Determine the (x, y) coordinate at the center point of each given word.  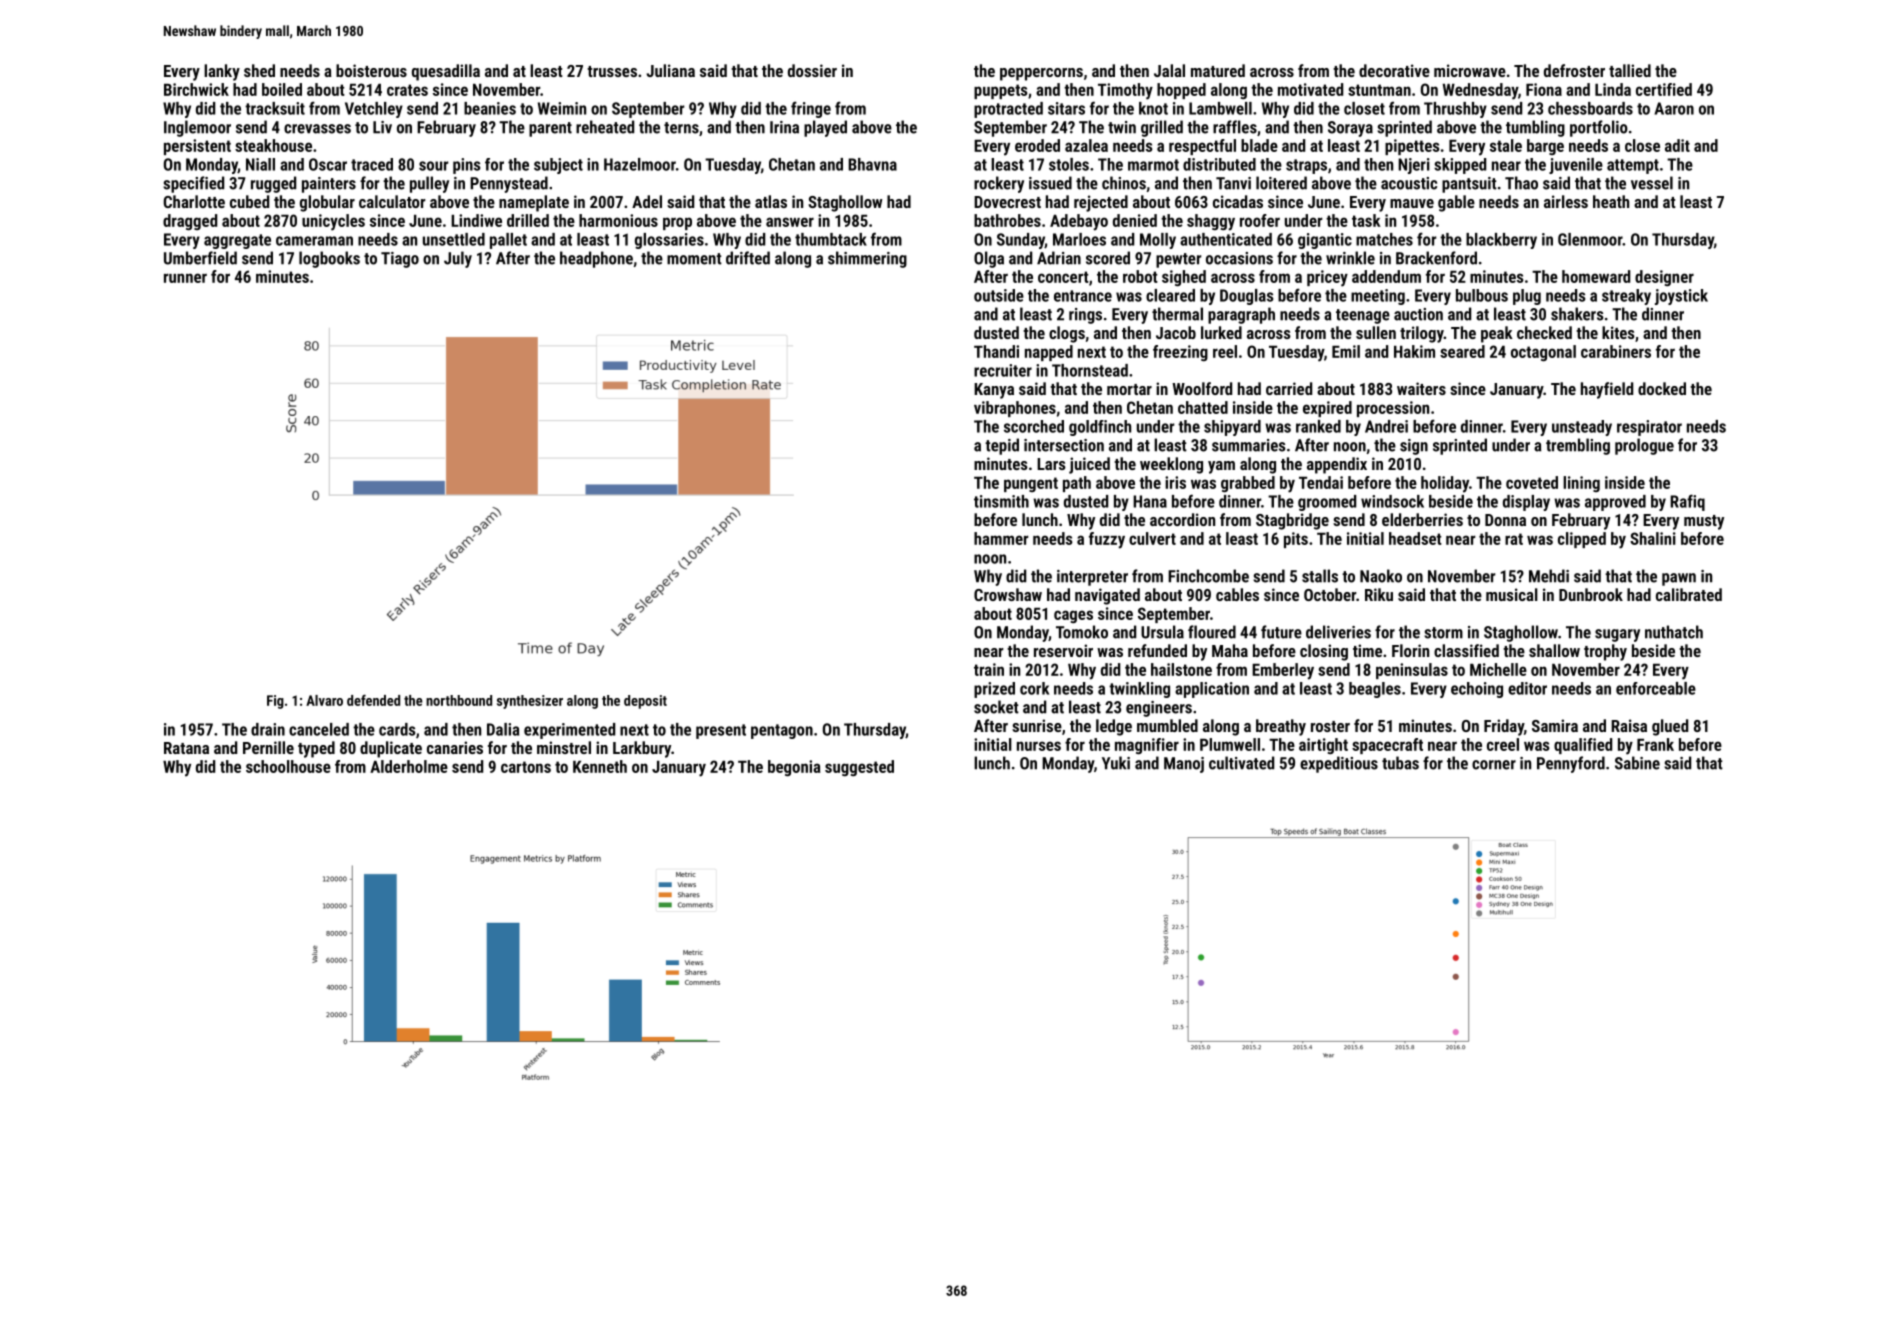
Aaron (1674, 108)
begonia (794, 768)
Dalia (503, 729)
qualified (1583, 746)
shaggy (1211, 222)
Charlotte (194, 201)
